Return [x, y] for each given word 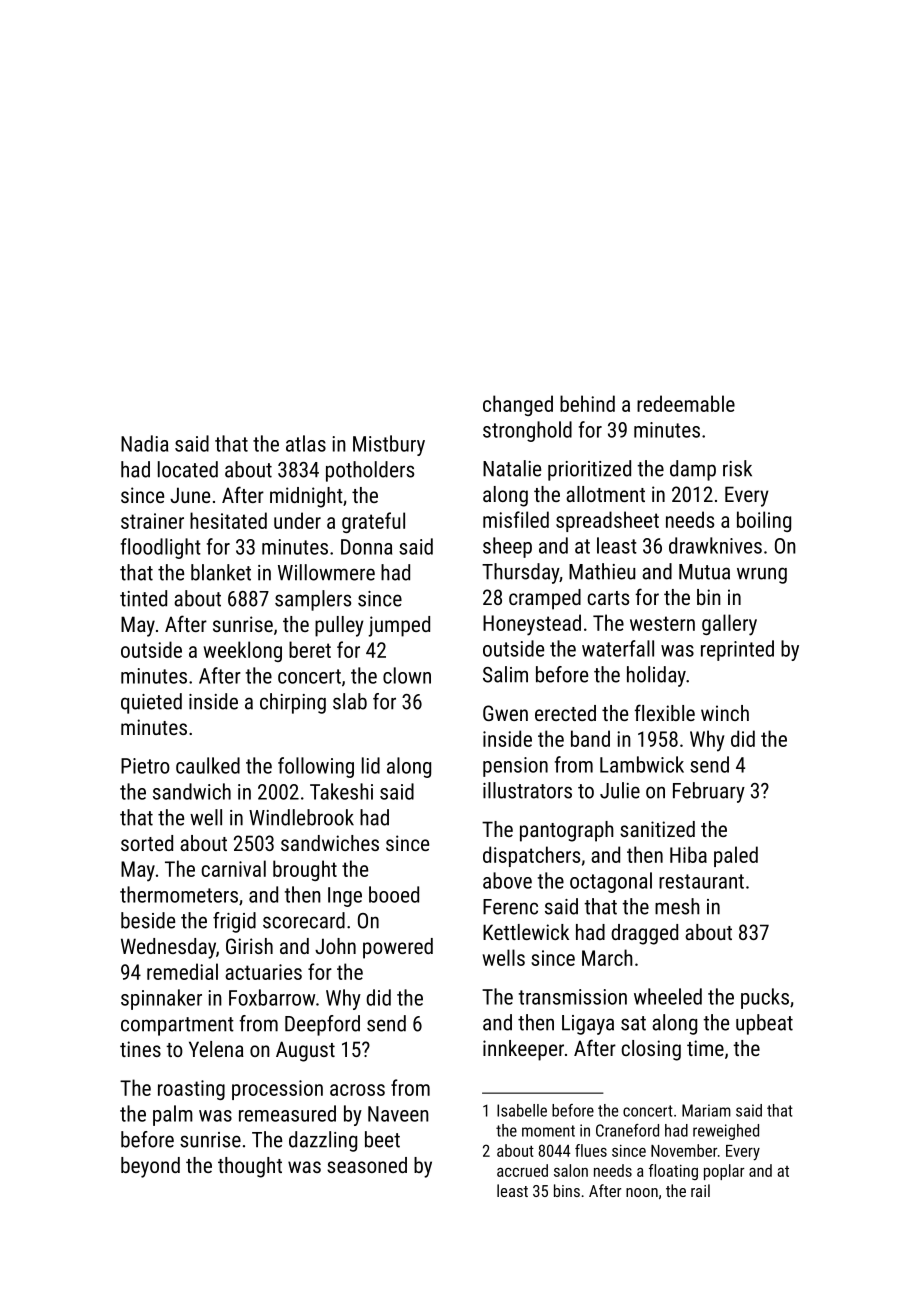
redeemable [686, 403]
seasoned [367, 1165]
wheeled [668, 996]
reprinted [737, 650]
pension [515, 767]
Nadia [144, 443]
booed [394, 894]
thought [250, 1167]
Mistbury [389, 445]
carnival [234, 868]
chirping [293, 703]
